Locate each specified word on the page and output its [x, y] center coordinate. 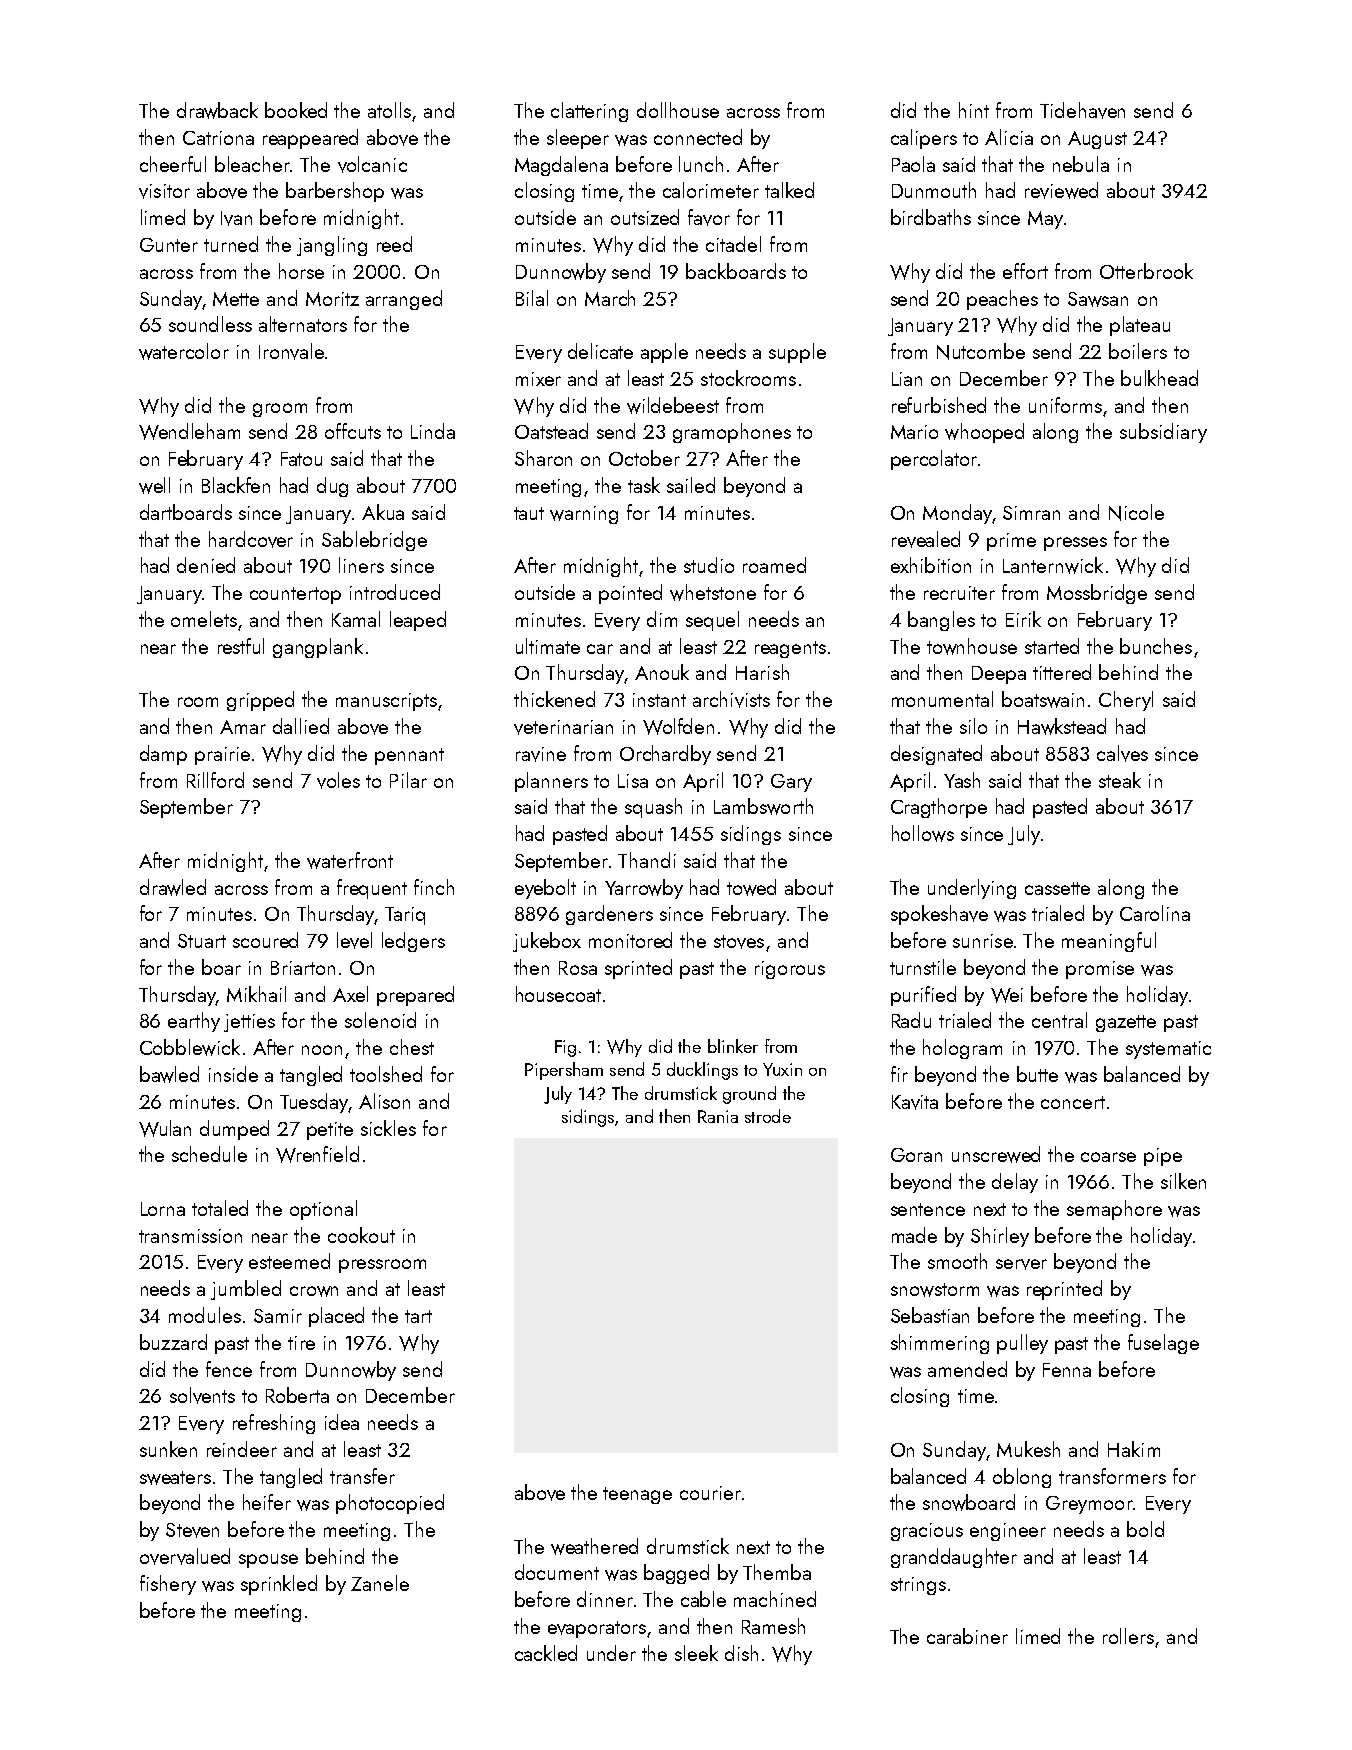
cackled [546, 1653]
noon [322, 1050]
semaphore [1114, 1210]
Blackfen [236, 485]
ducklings [702, 1071]
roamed [774, 565]
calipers [924, 139]
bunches [1156, 646]
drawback [217, 110]
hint [974, 110]
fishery [168, 1585]
